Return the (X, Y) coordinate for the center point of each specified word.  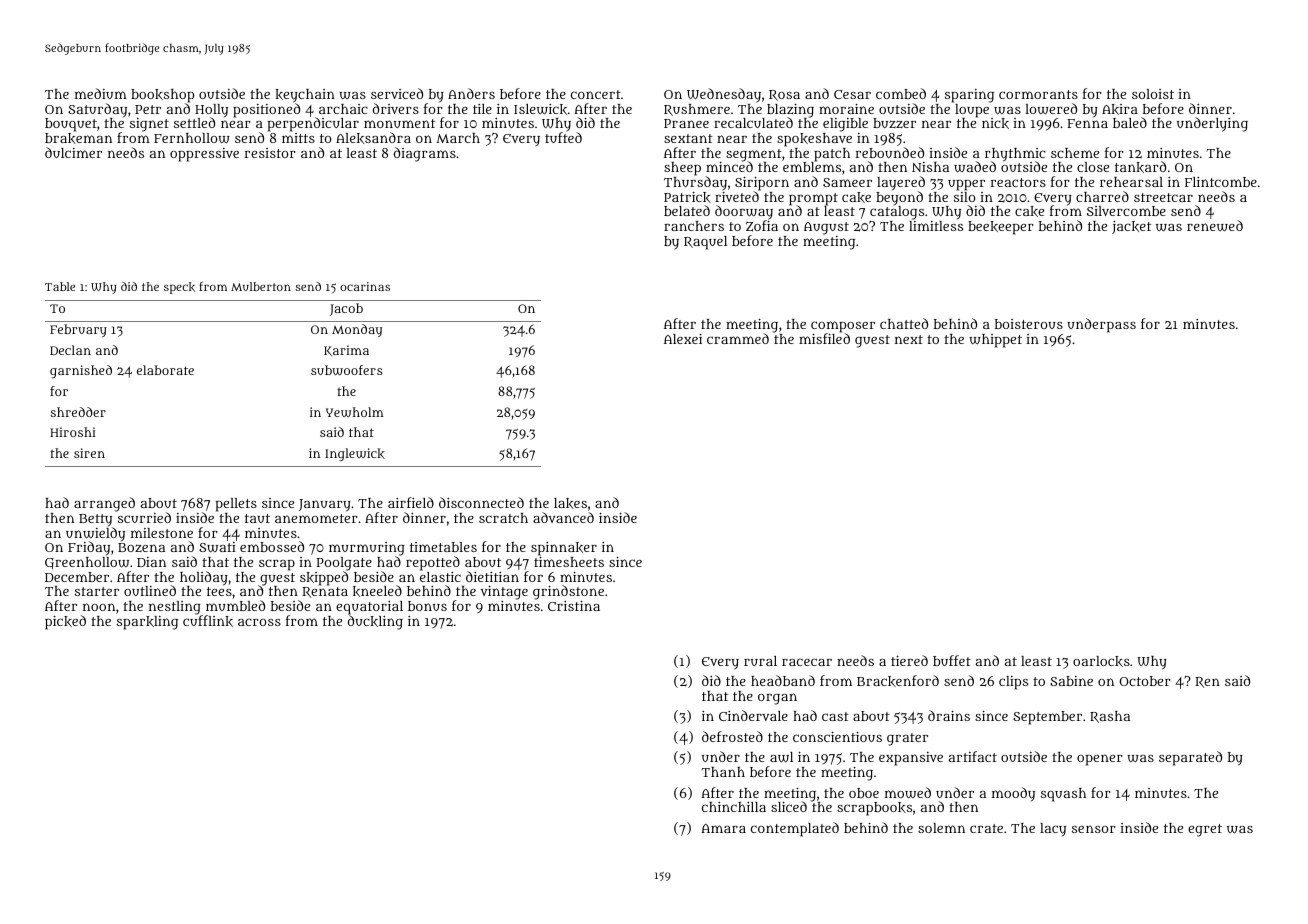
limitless (936, 226)
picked (65, 622)
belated (687, 210)
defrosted (732, 736)
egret (1205, 830)
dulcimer (73, 152)
